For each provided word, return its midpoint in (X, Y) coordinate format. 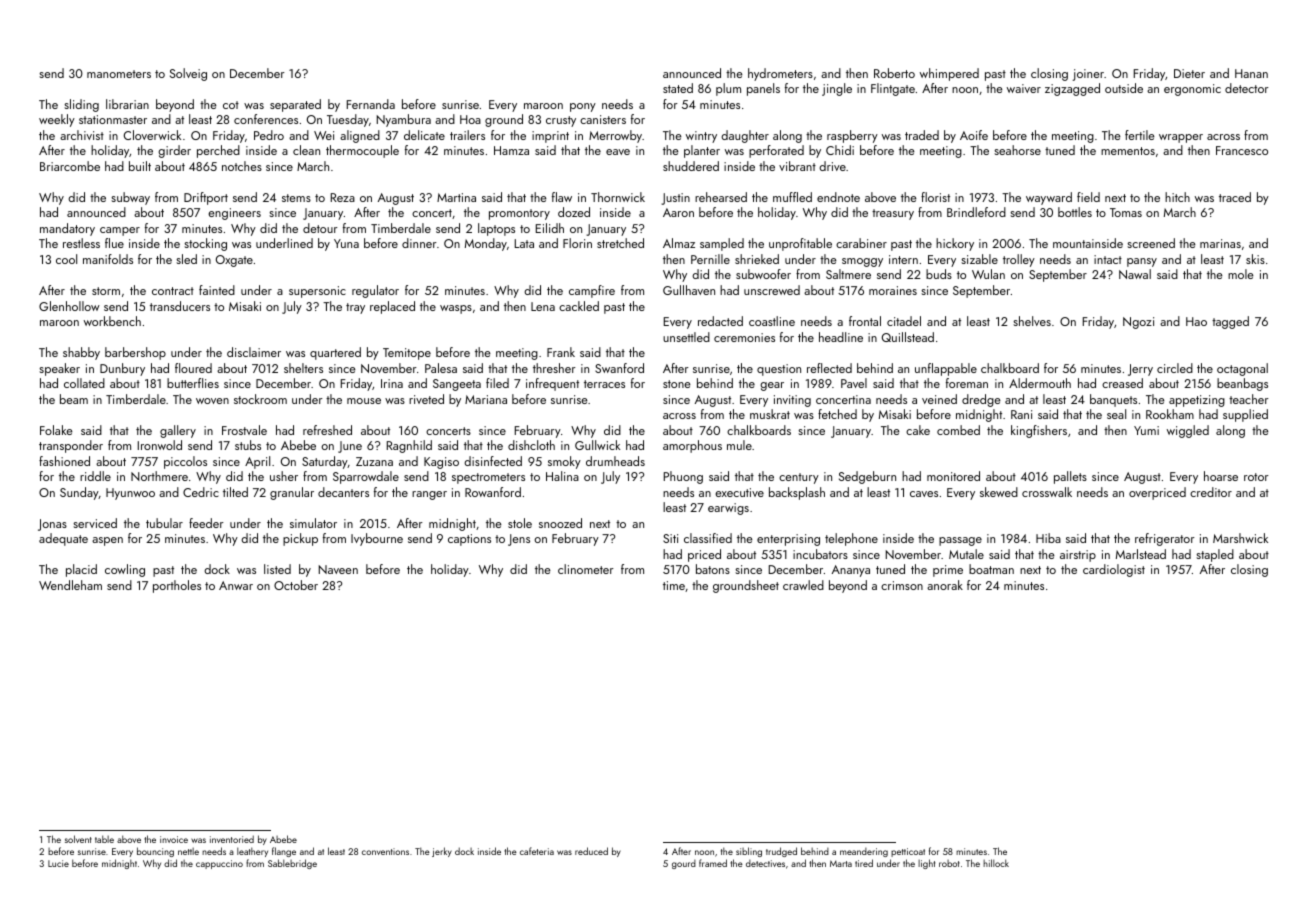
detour (320, 228)
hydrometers (780, 74)
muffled (792, 197)
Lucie (58, 863)
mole (1241, 274)
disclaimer (254, 352)
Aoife (974, 135)
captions (469, 540)
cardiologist (1114, 570)
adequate (63, 539)
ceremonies (744, 337)
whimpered (949, 74)
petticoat (908, 852)
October (296, 585)
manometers (119, 74)
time (674, 585)
